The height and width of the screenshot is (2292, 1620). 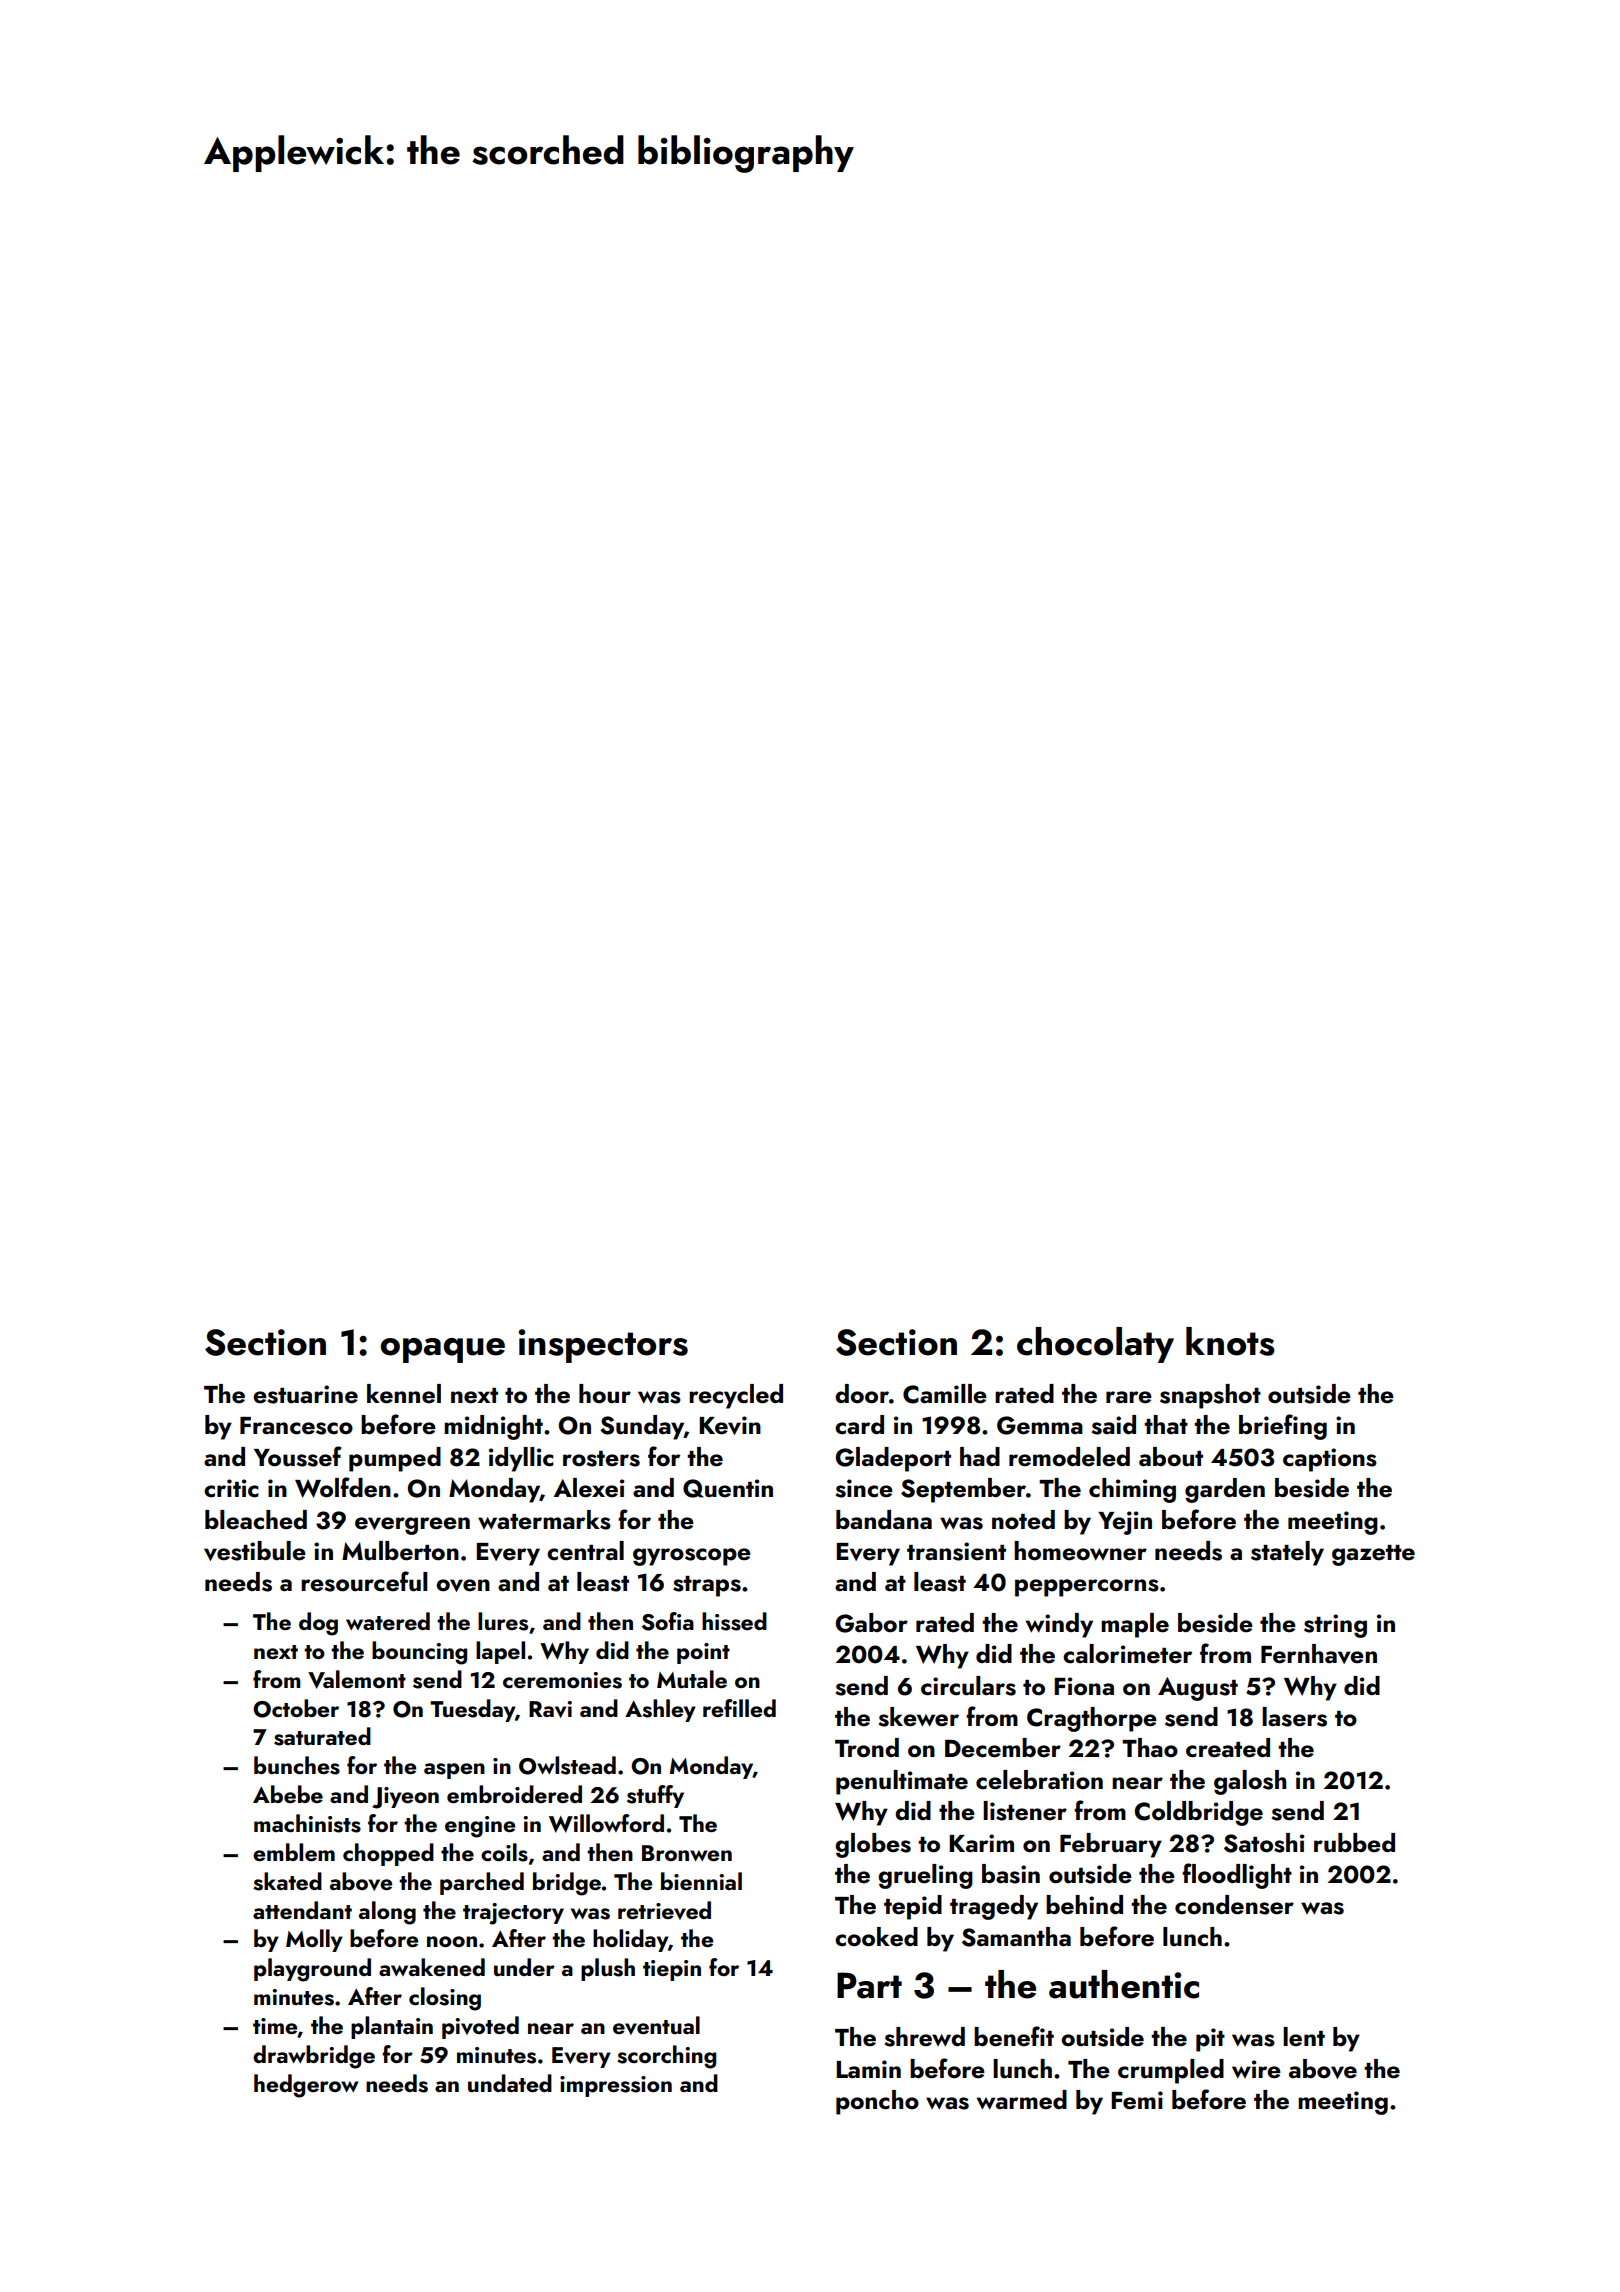 I want to click on knots, so click(x=1230, y=1341).
